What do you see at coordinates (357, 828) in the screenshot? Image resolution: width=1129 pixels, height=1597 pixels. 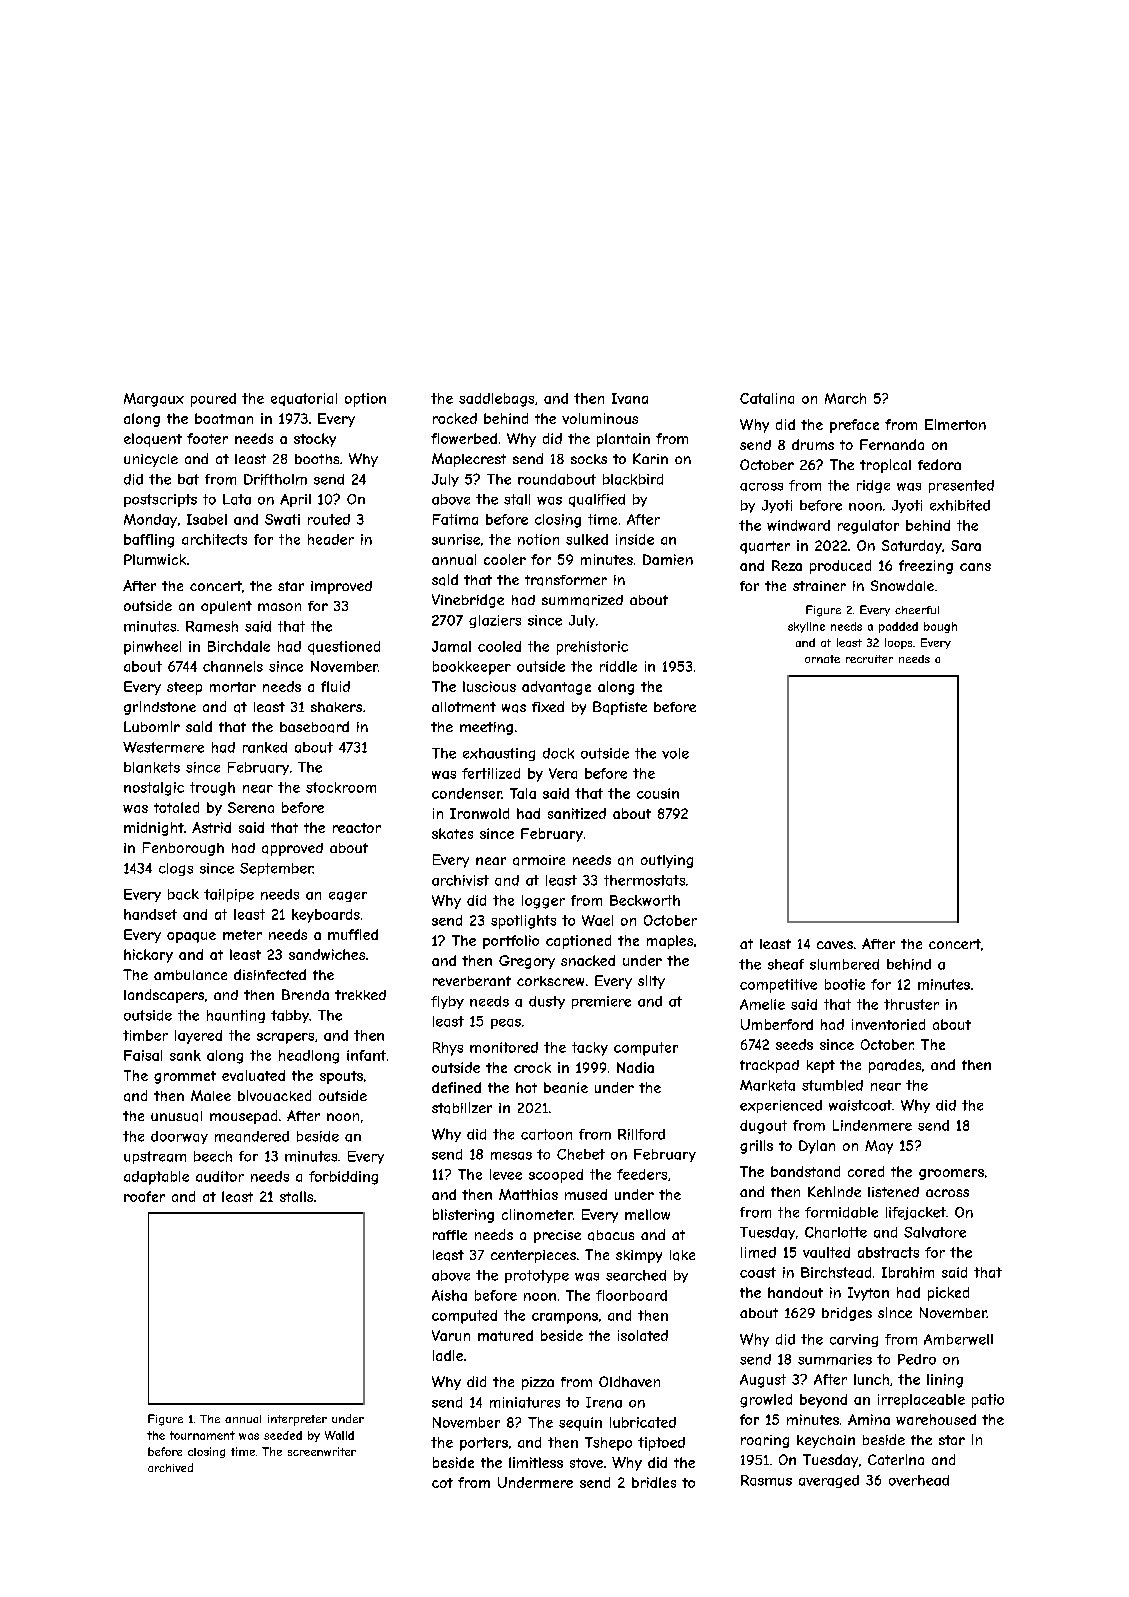 I see `reactor` at bounding box center [357, 828].
